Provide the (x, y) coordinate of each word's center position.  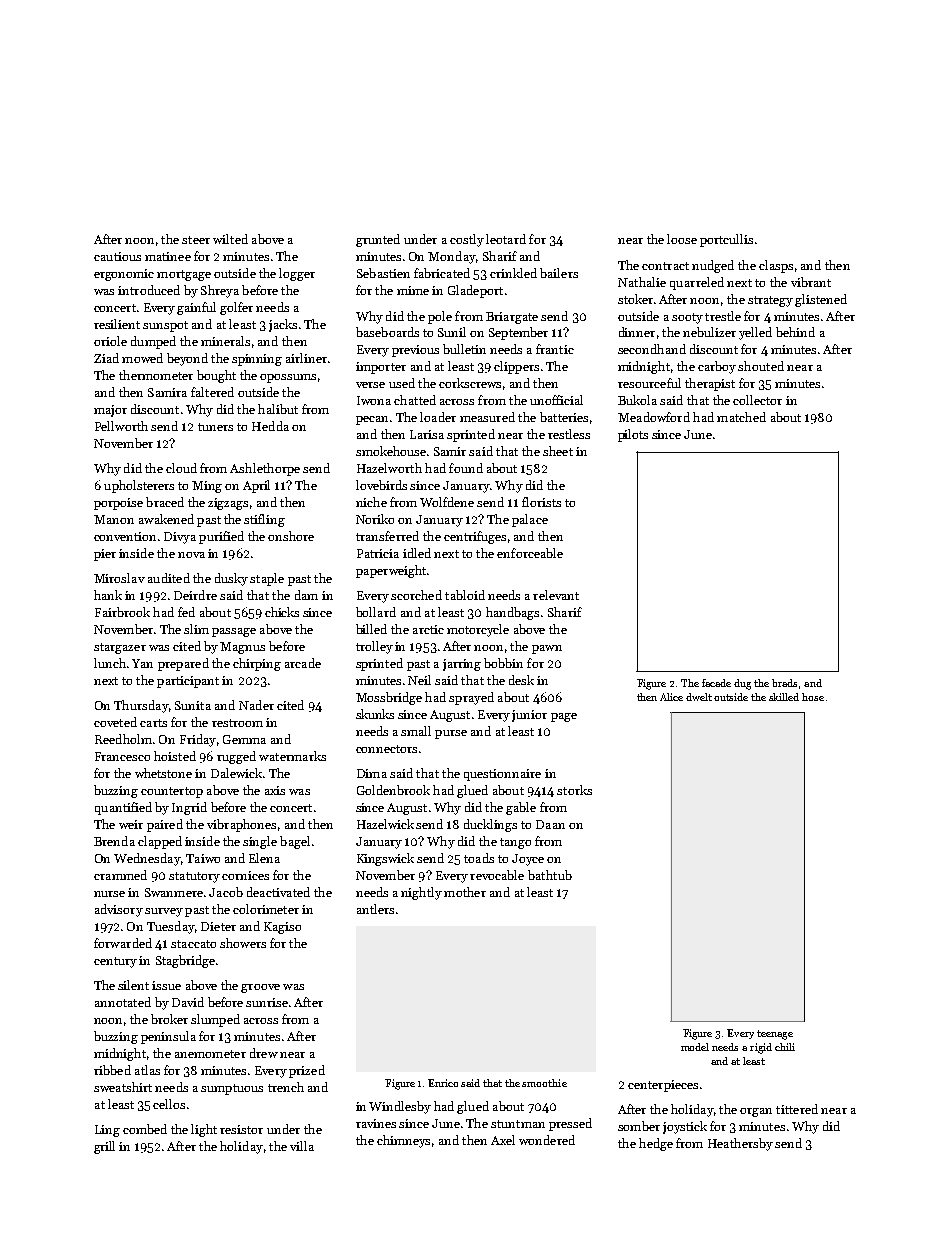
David (188, 1002)
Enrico (443, 1083)
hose (813, 697)
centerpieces (663, 1086)
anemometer (210, 1054)
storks (574, 790)
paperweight (391, 571)
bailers (559, 273)
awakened (166, 519)
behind (795, 332)
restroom (237, 723)
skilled (784, 697)
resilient (117, 324)
